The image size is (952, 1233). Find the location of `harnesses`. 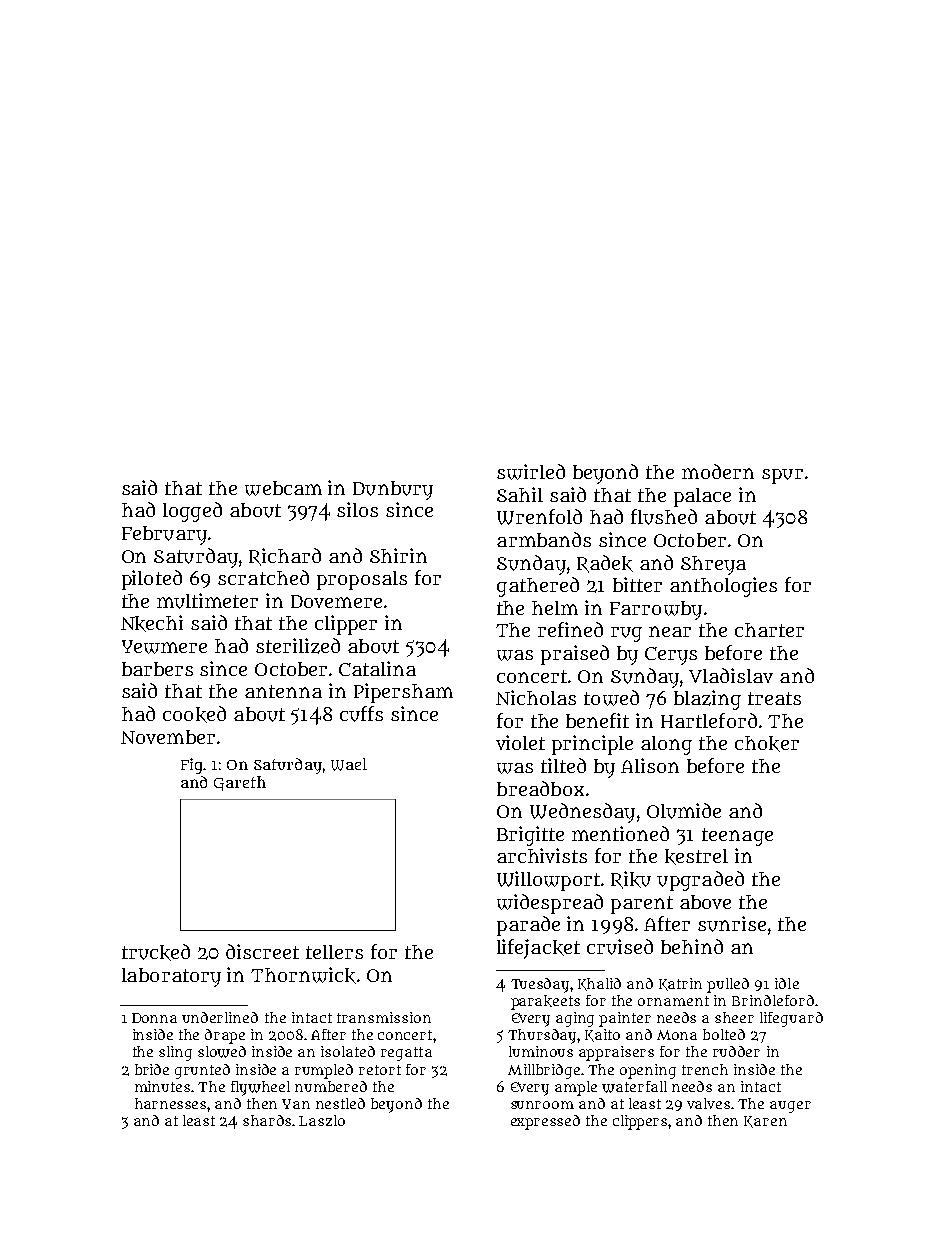

harnesses is located at coordinates (170, 1103).
